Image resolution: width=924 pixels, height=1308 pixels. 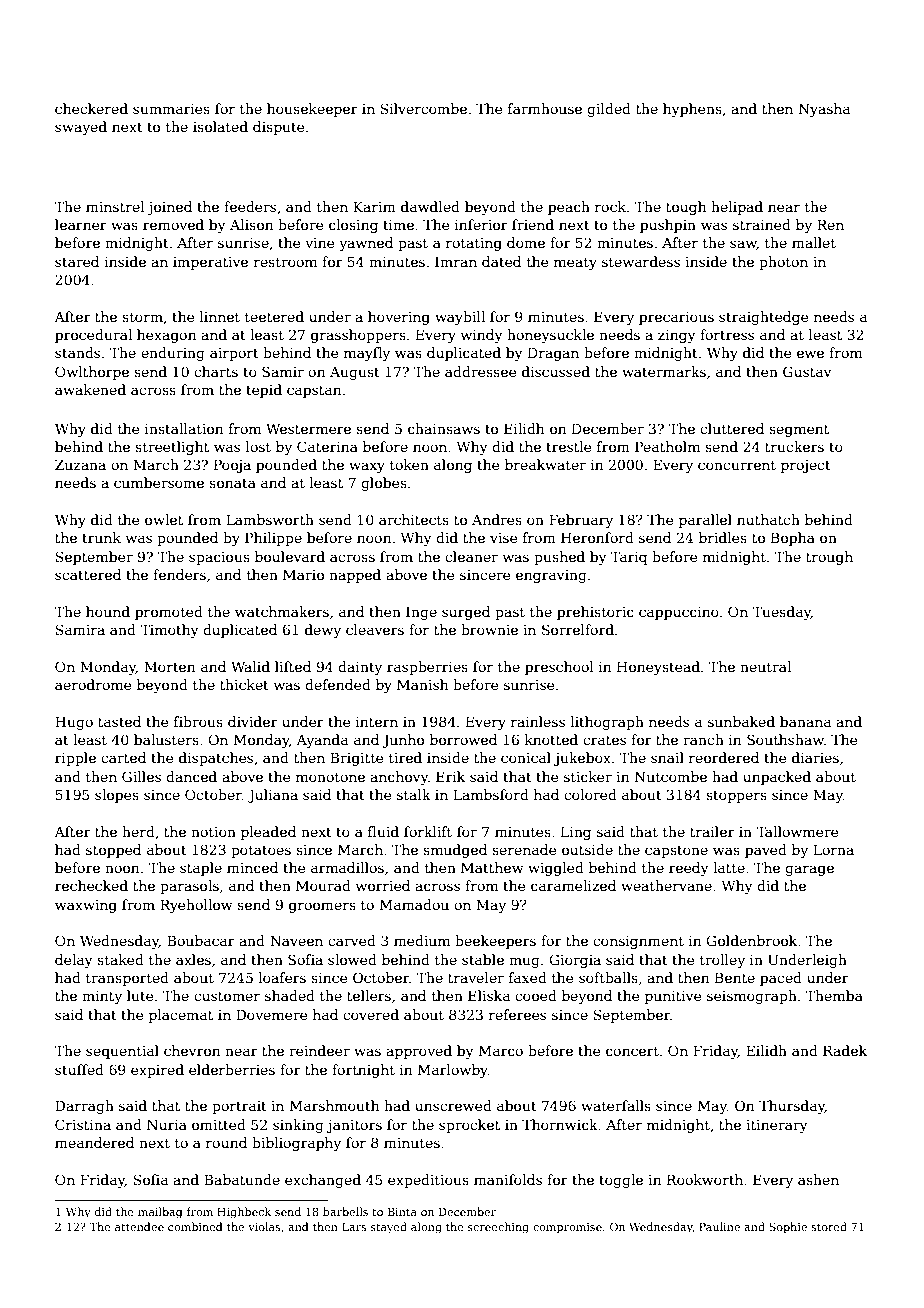 What do you see at coordinates (666, 885) in the screenshot?
I see `weathervane` at bounding box center [666, 885].
